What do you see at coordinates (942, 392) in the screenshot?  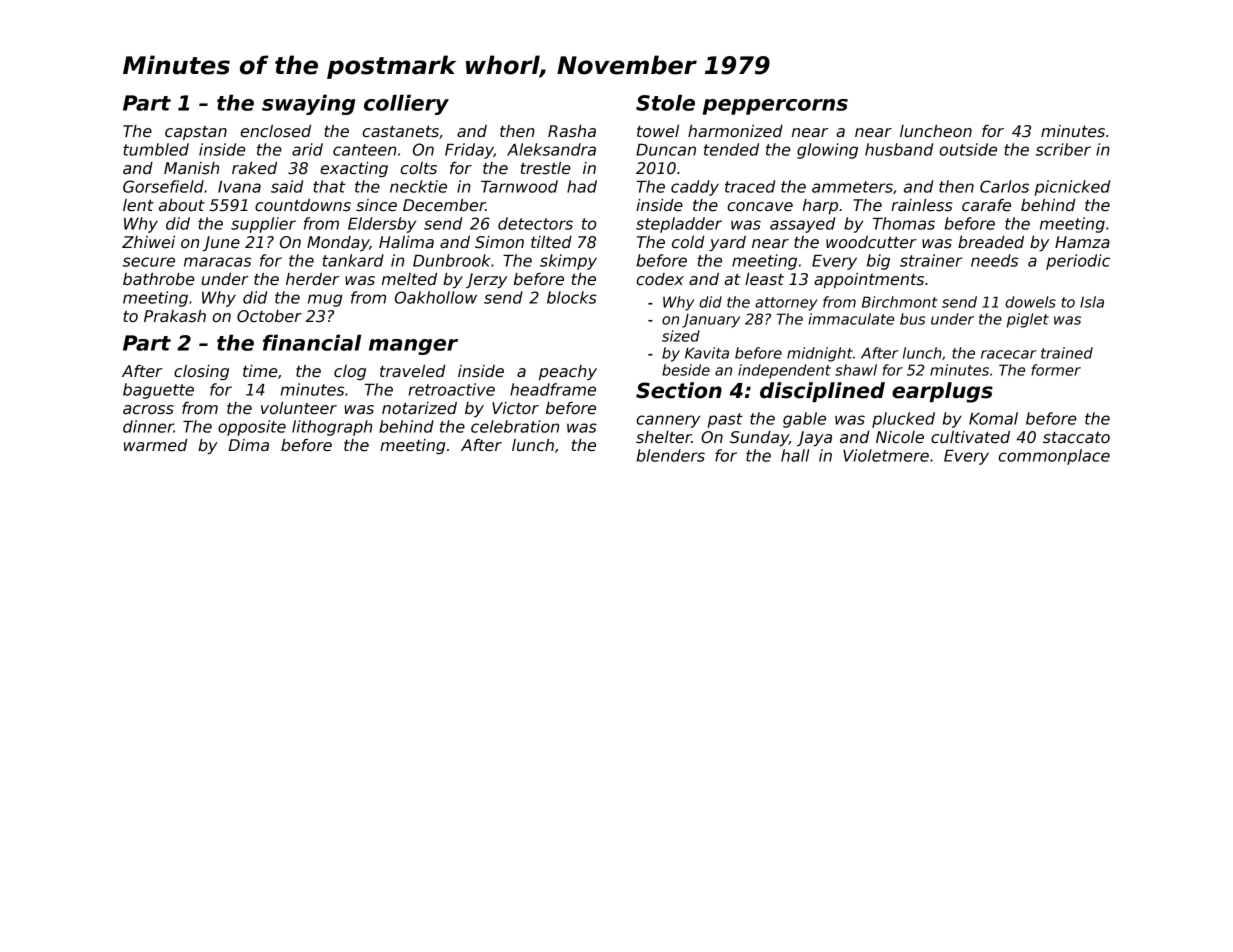 I see `earplugs` at bounding box center [942, 392].
